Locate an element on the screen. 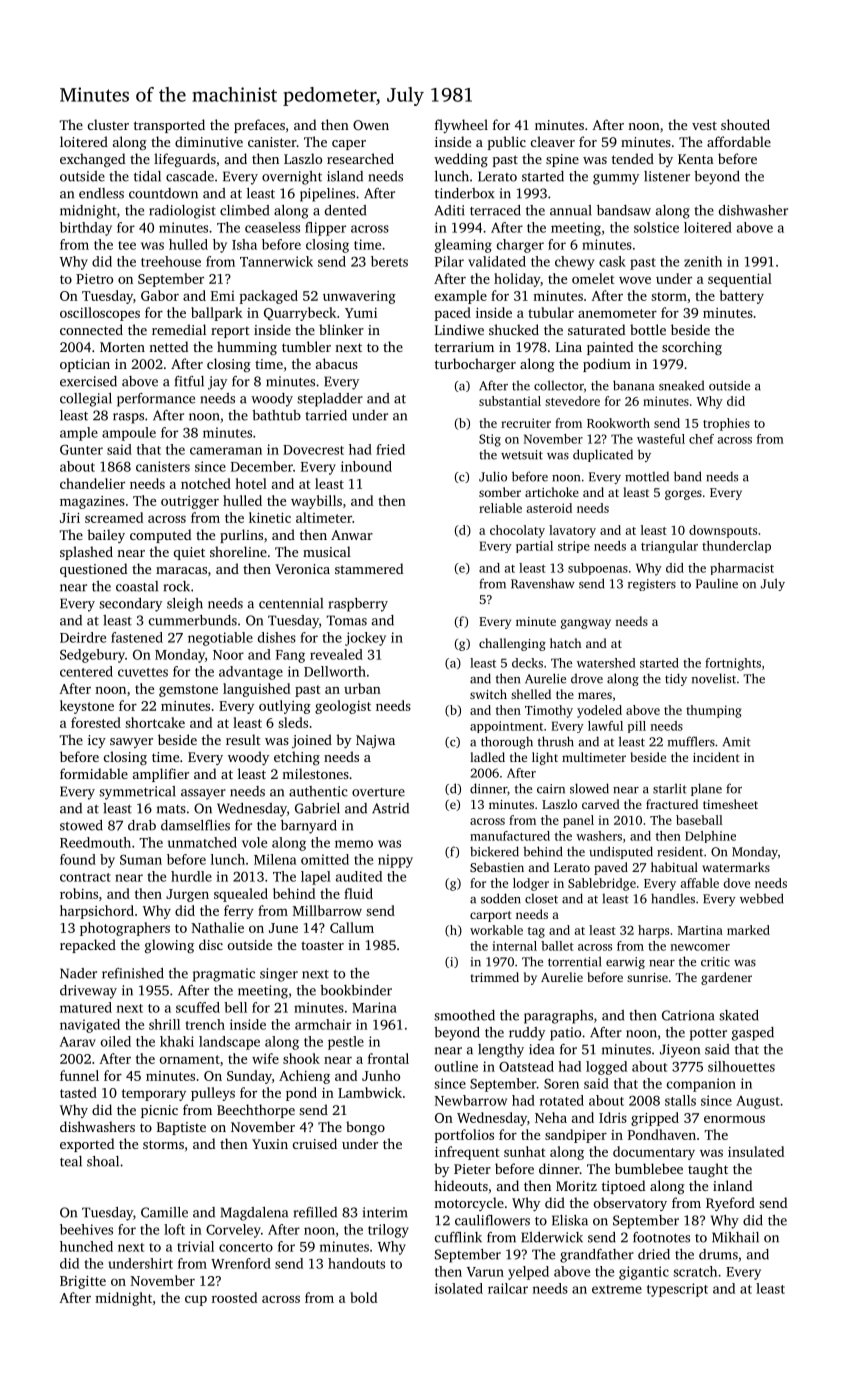 The width and height of the screenshot is (849, 1400). joined is located at coordinates (312, 741).
